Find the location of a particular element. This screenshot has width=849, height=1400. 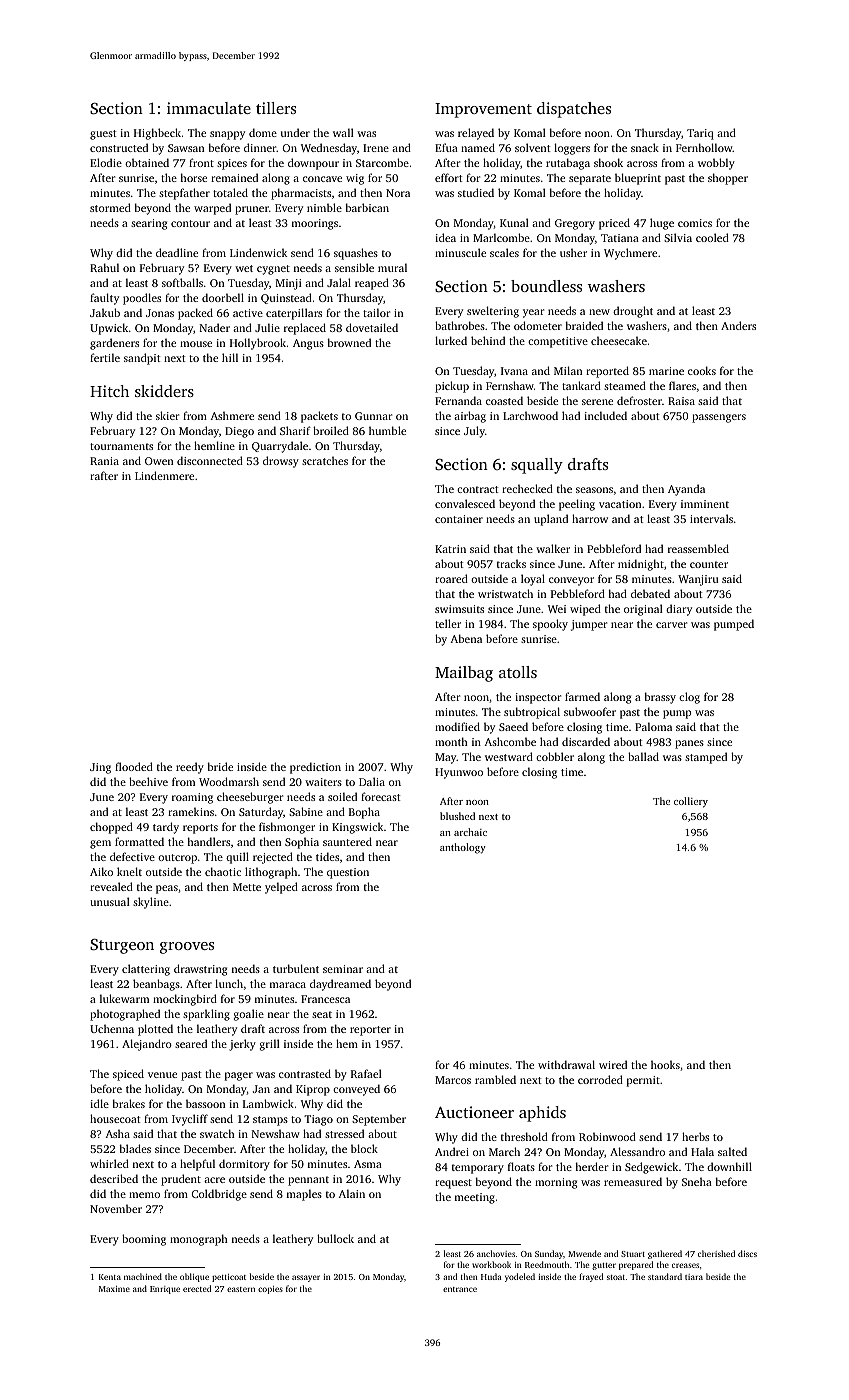

barbican is located at coordinates (367, 207).
